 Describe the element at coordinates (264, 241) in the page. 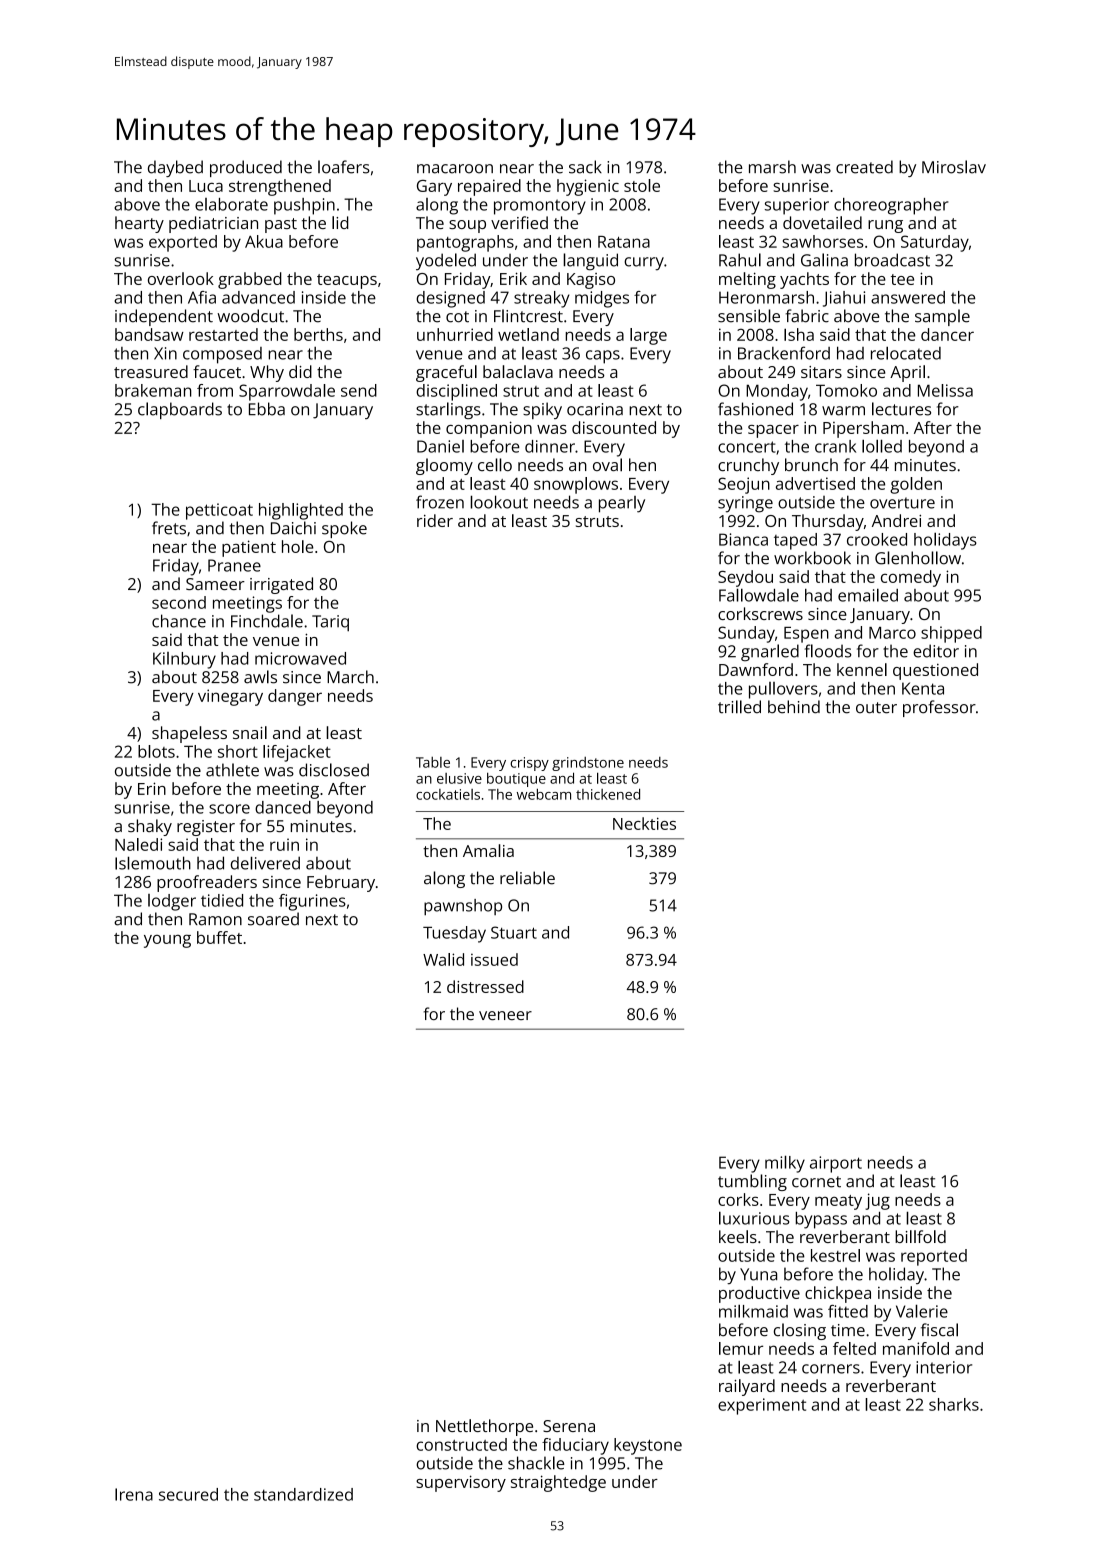

I see `Akua` at that location.
